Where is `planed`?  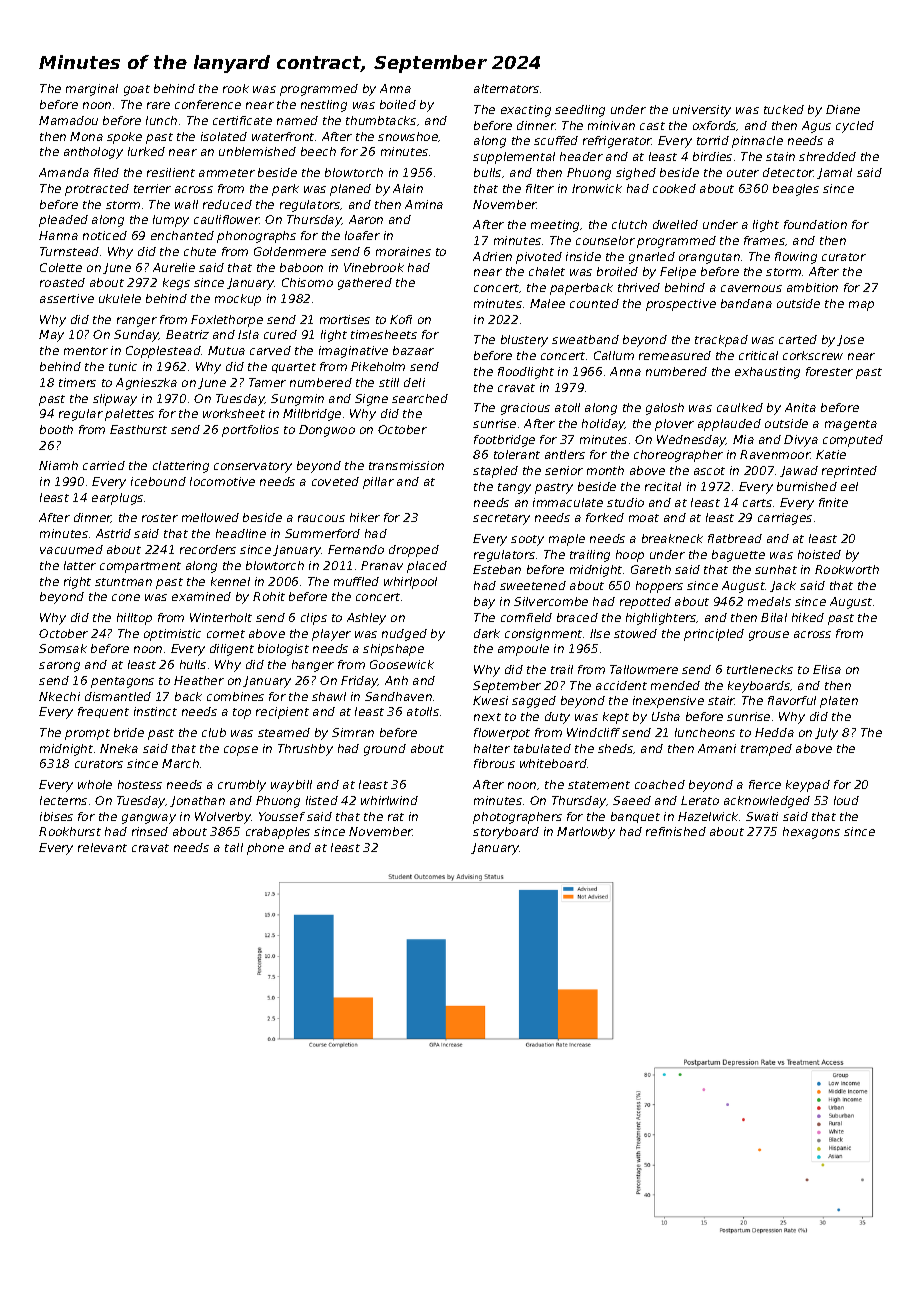
planed is located at coordinates (350, 190).
